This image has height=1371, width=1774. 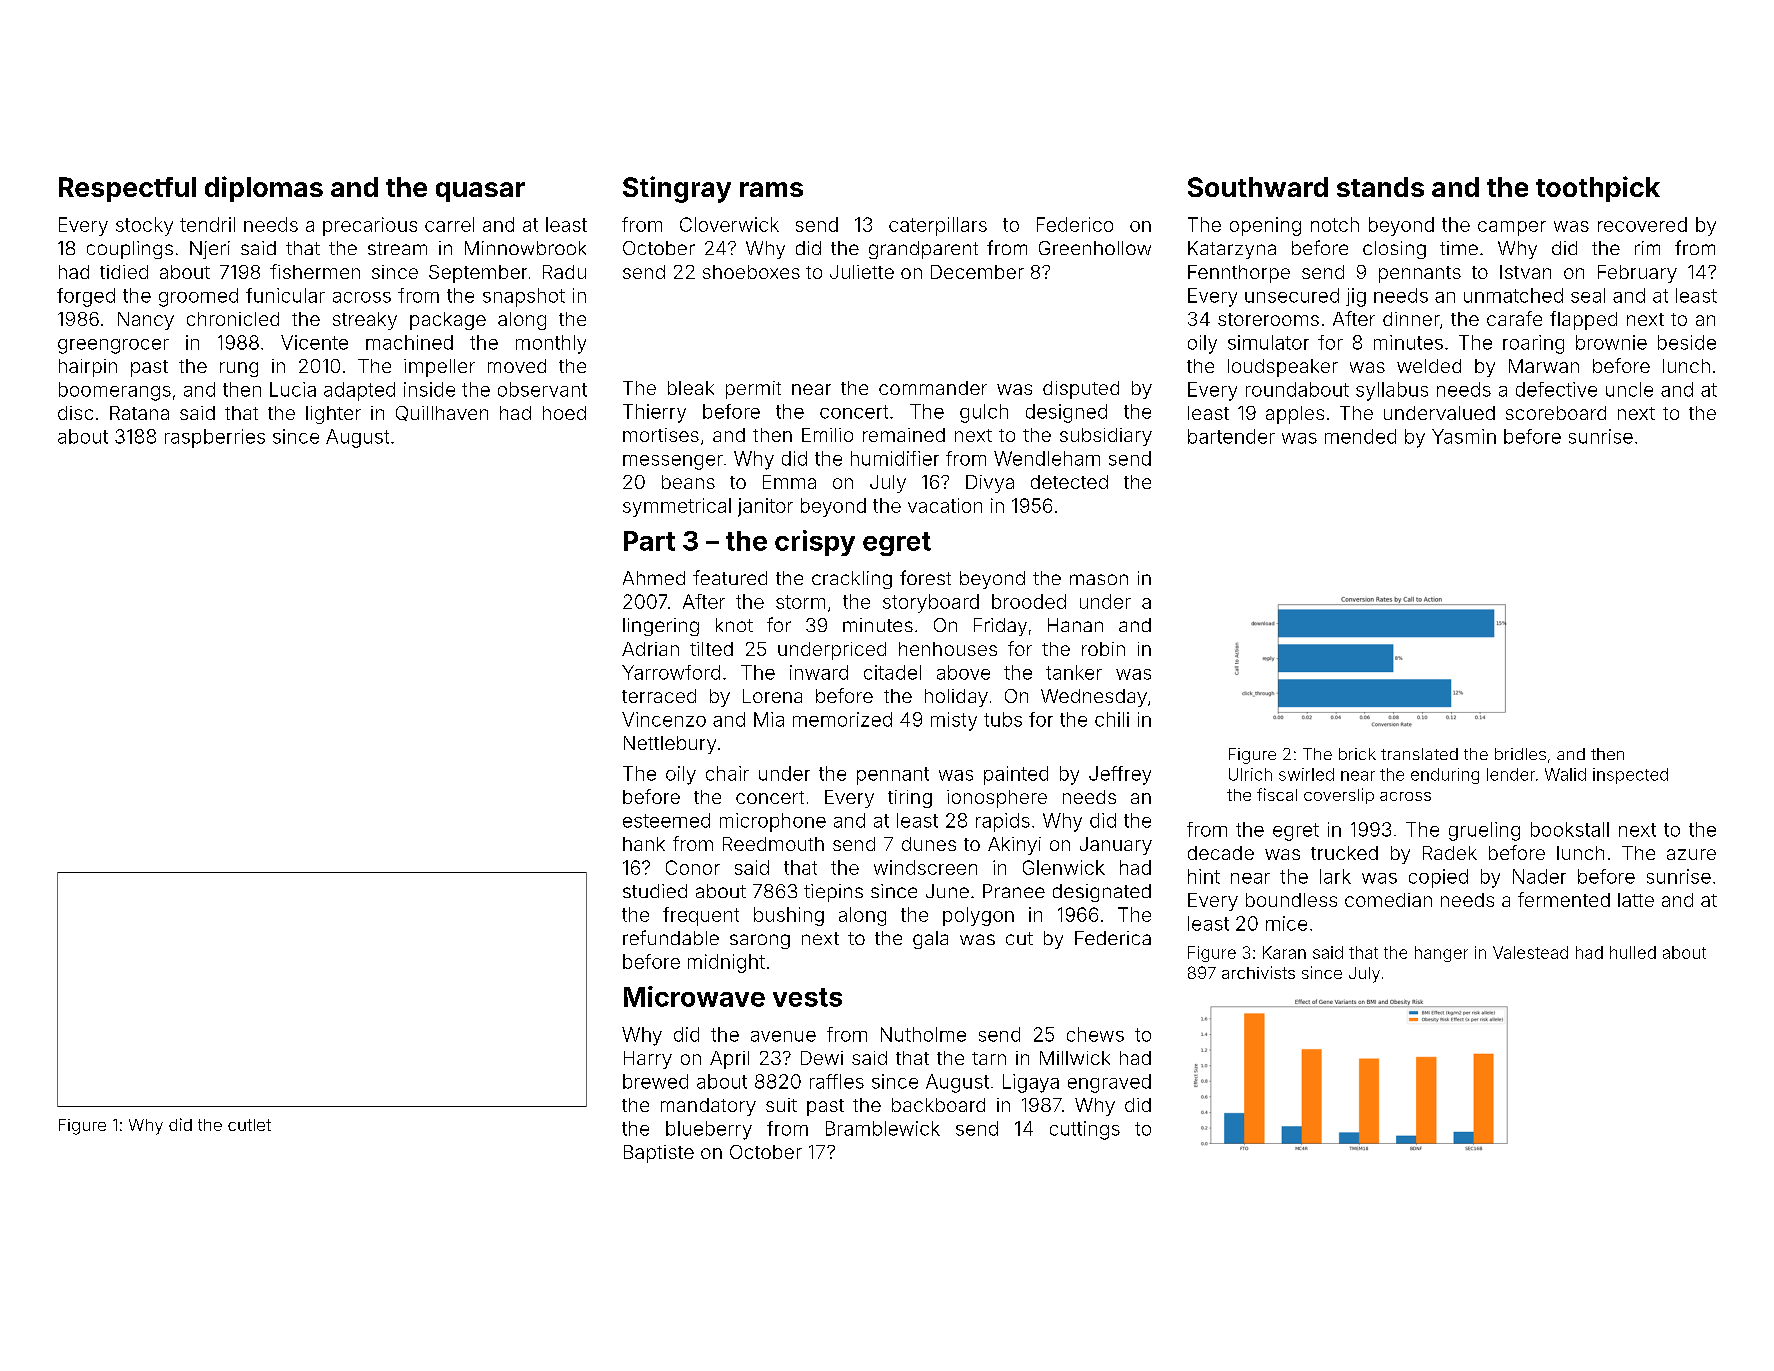 I want to click on cuttings, so click(x=1085, y=1130).
